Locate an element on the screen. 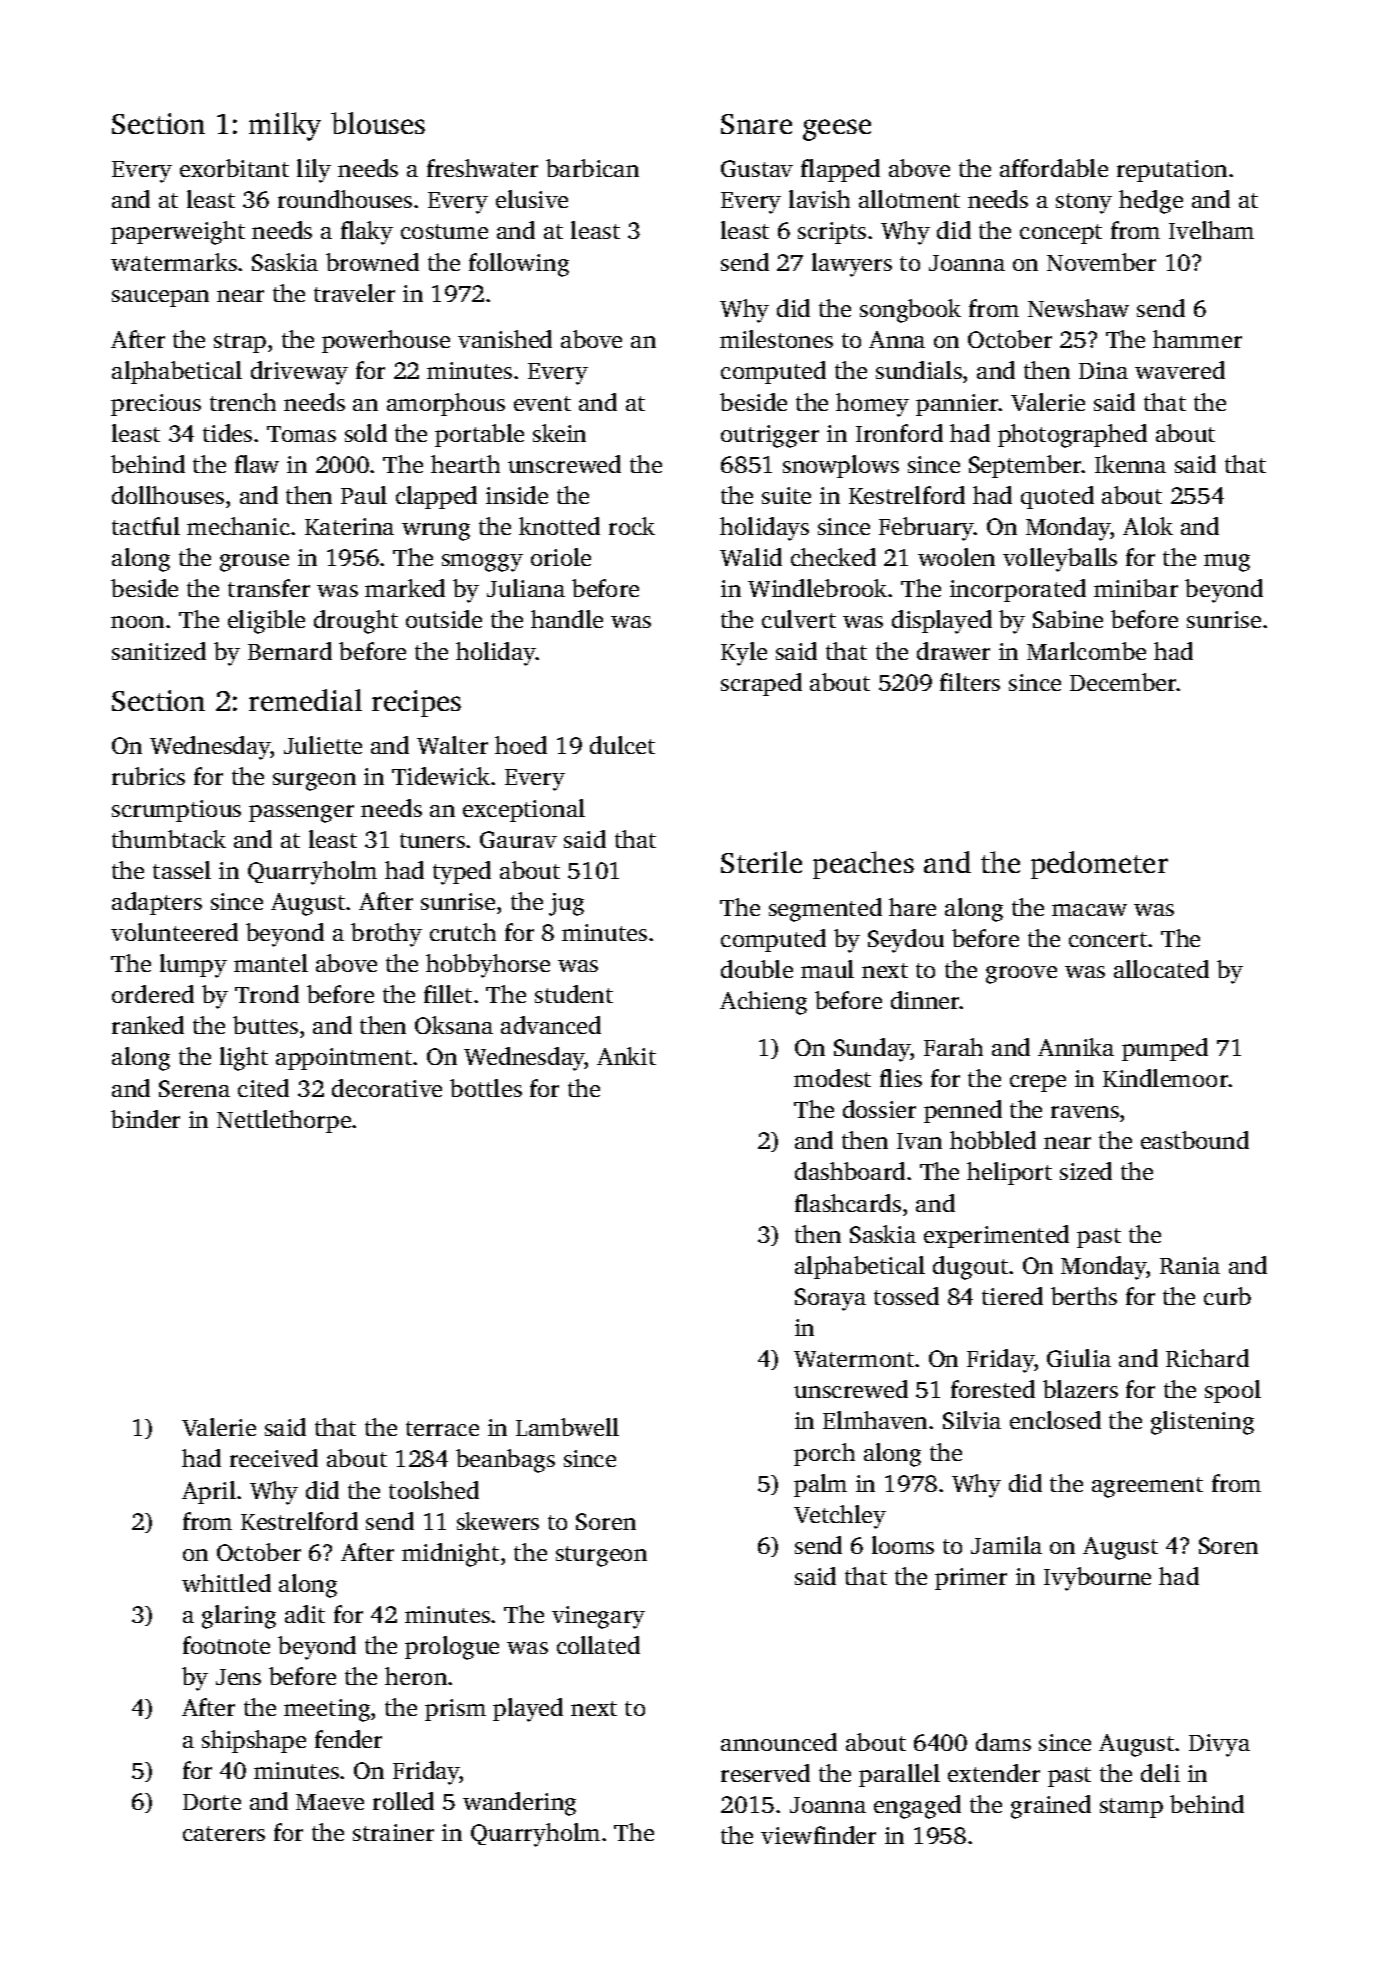 The width and height of the screenshot is (1386, 1969). milestones is located at coordinates (776, 339).
